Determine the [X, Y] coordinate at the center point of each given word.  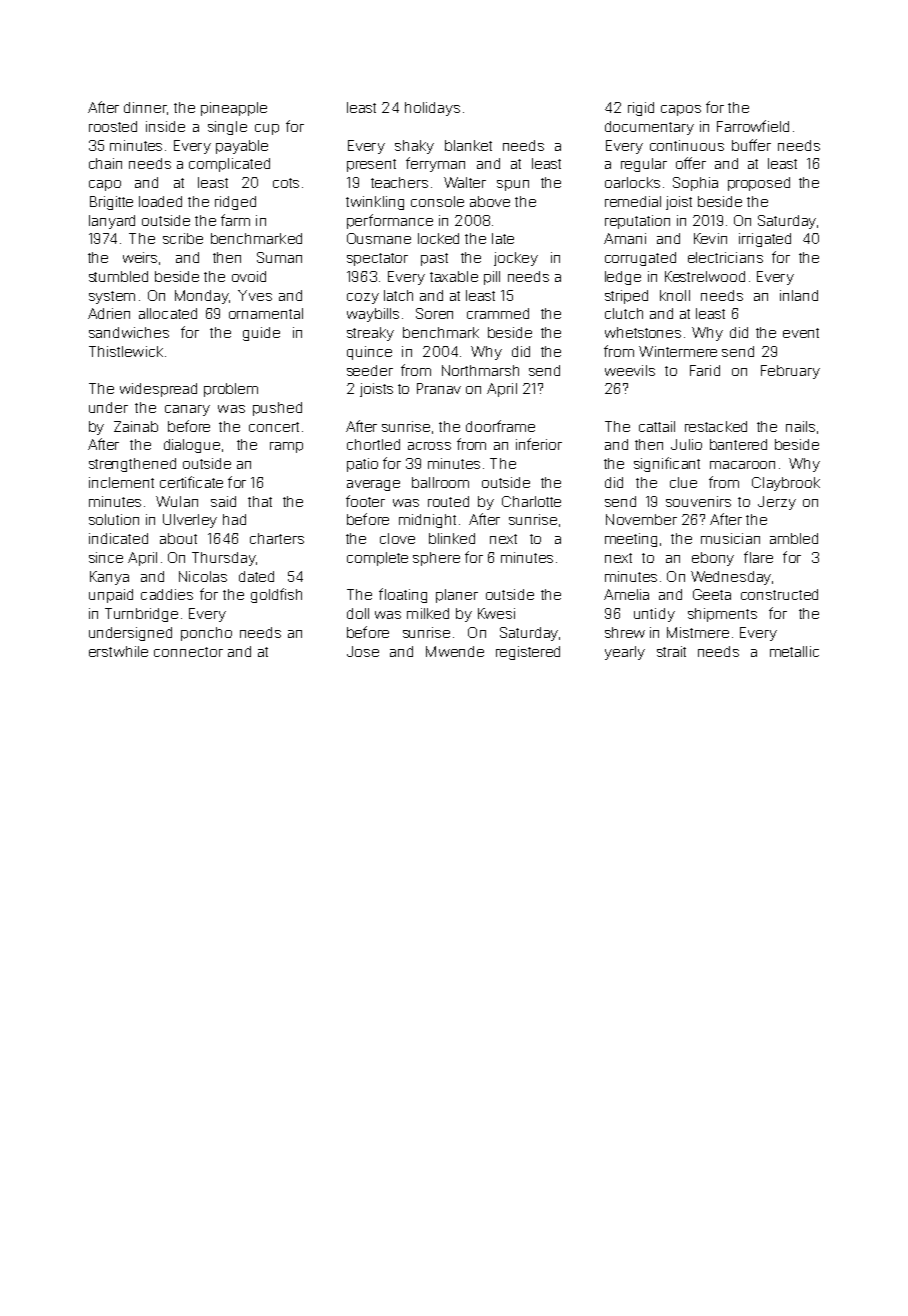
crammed [498, 313]
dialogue [192, 446]
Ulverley [190, 521]
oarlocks [632, 182]
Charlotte [531, 501]
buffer [751, 145]
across [429, 446]
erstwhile [118, 651]
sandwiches [129, 332]
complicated [229, 165]
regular [644, 165]
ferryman [435, 164]
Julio [686, 444]
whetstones [643, 332]
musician [730, 538]
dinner [145, 107]
